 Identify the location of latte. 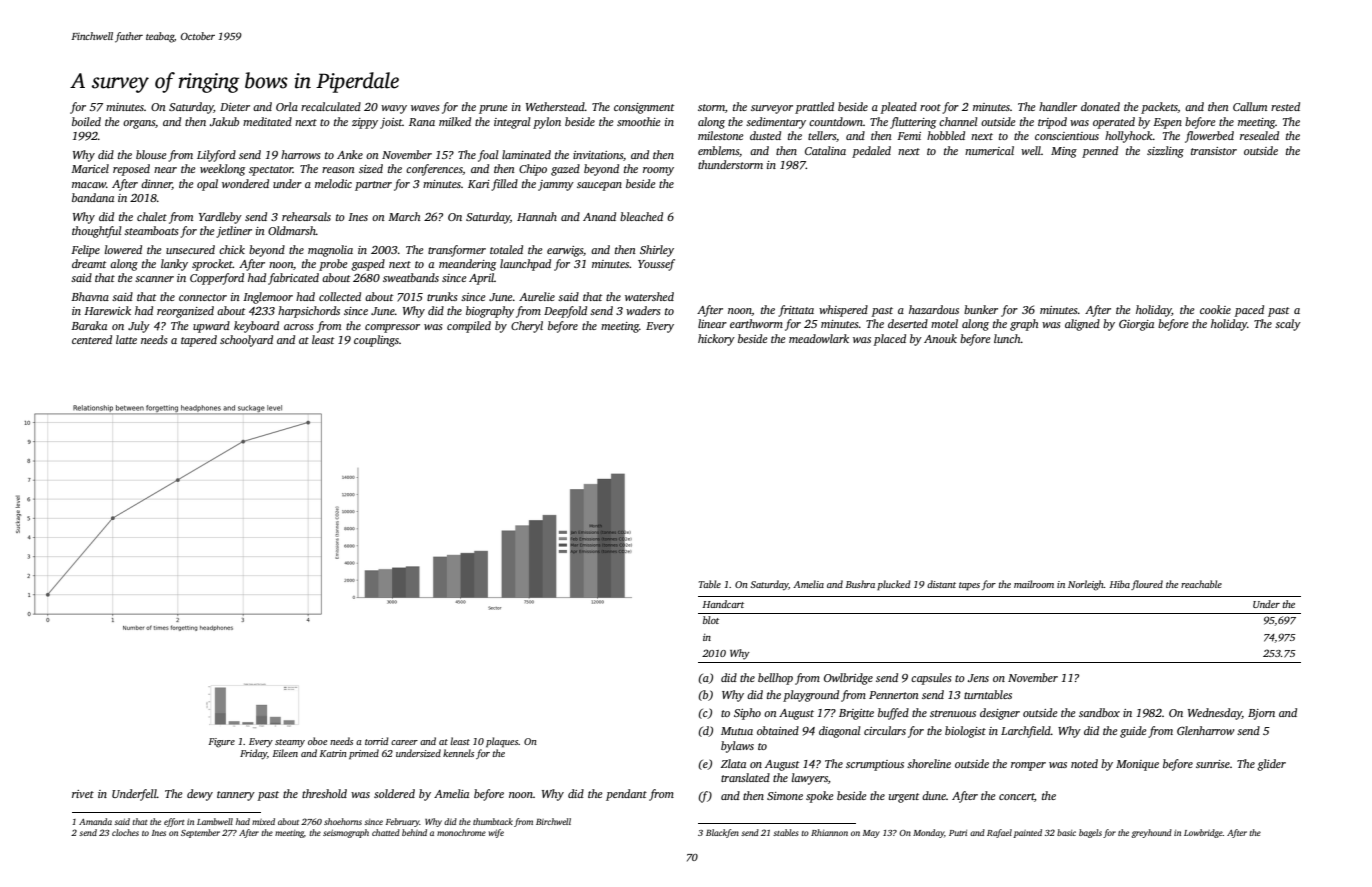
(126, 339).
